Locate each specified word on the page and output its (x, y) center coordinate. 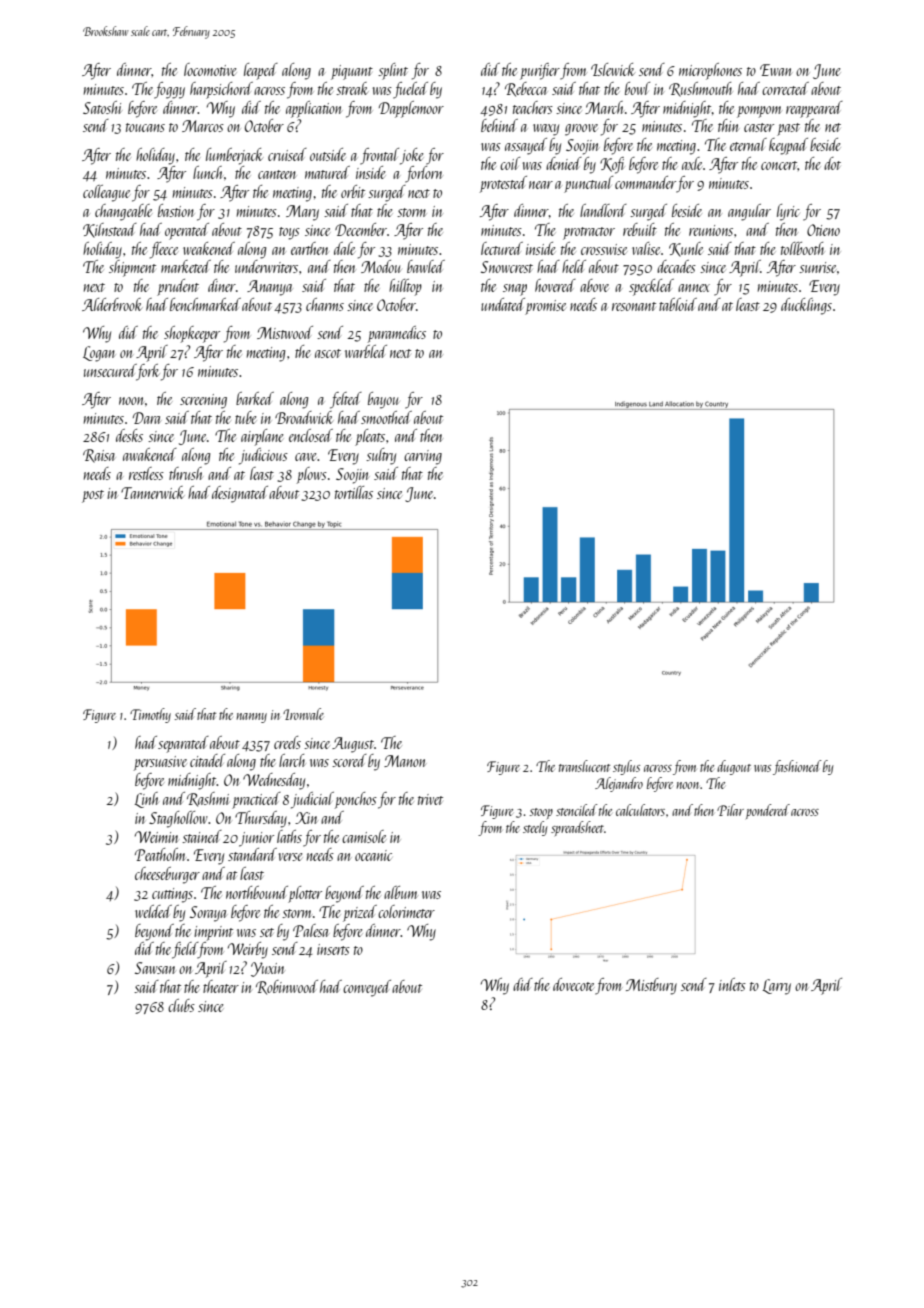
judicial (312, 800)
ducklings (806, 306)
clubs (181, 1005)
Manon (405, 761)
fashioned (797, 767)
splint (393, 71)
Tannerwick (153, 492)
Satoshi (102, 107)
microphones (710, 71)
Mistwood (285, 332)
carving (423, 457)
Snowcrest (507, 267)
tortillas (354, 492)
